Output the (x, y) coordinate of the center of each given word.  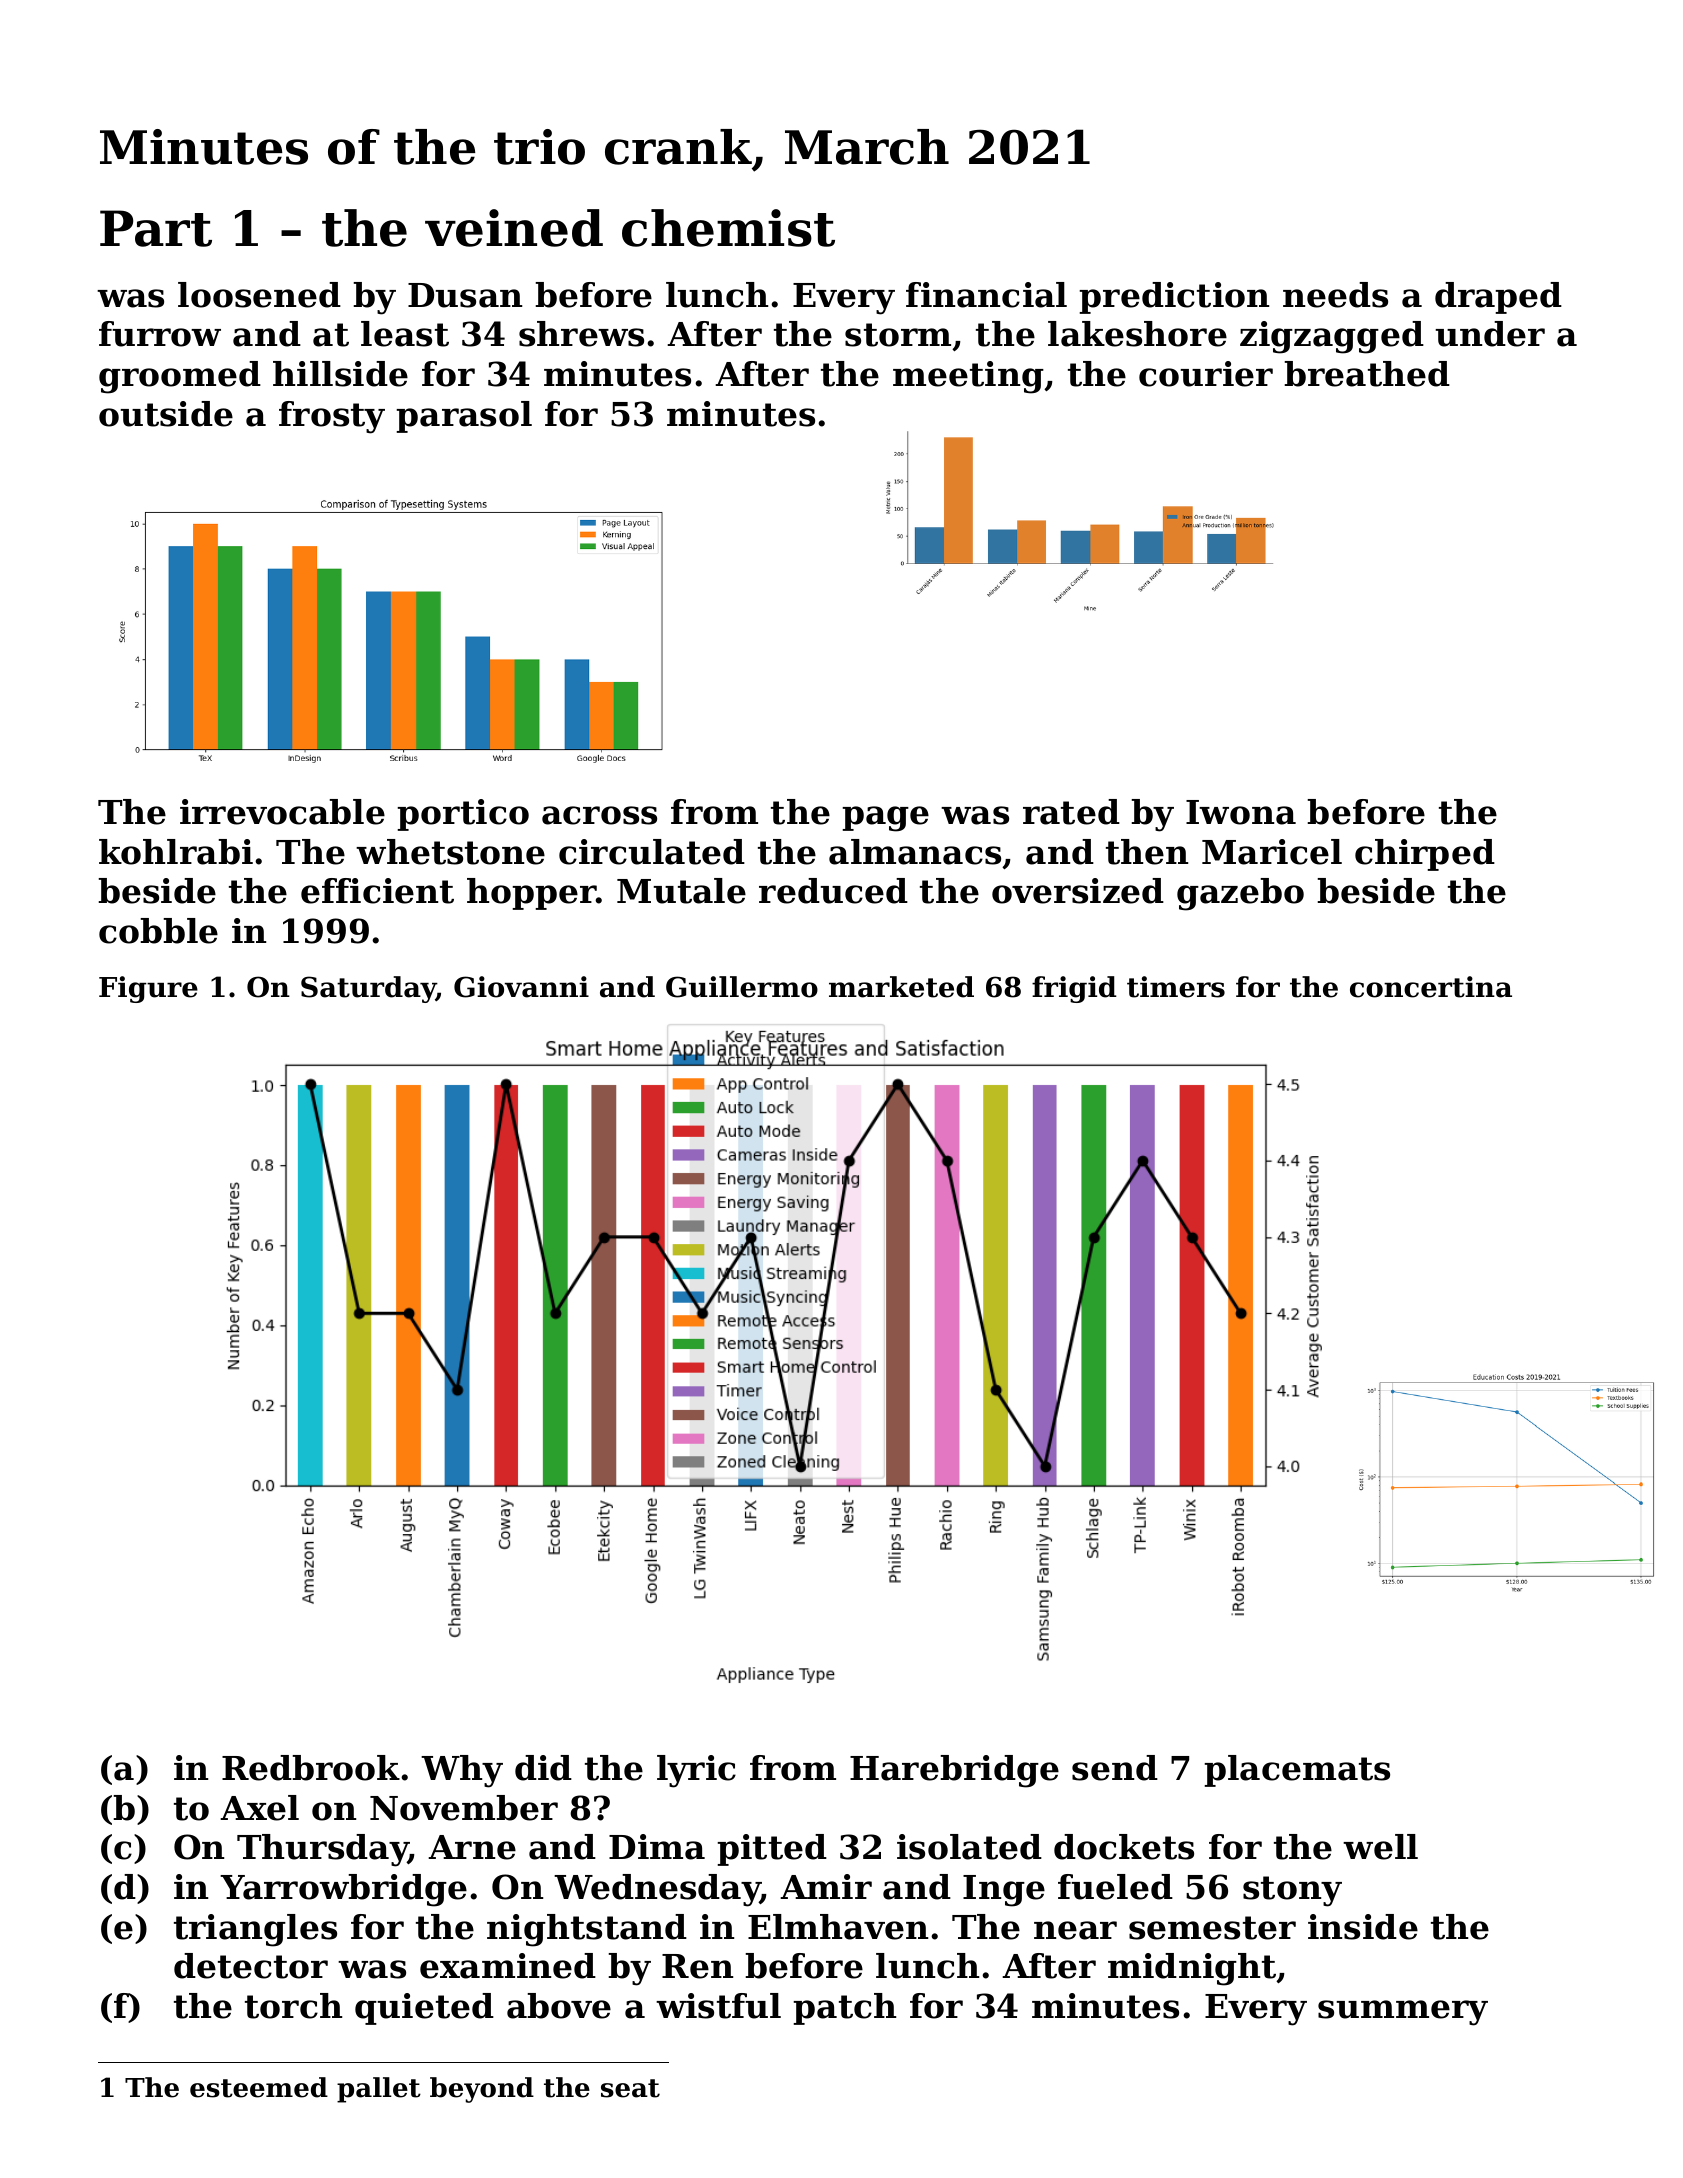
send (1115, 1768)
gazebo (1240, 894)
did (543, 1768)
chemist (728, 228)
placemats (1297, 1771)
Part (156, 228)
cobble (158, 931)
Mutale (681, 891)
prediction (1174, 298)
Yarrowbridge (343, 1890)
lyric (696, 1771)
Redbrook (311, 1768)
